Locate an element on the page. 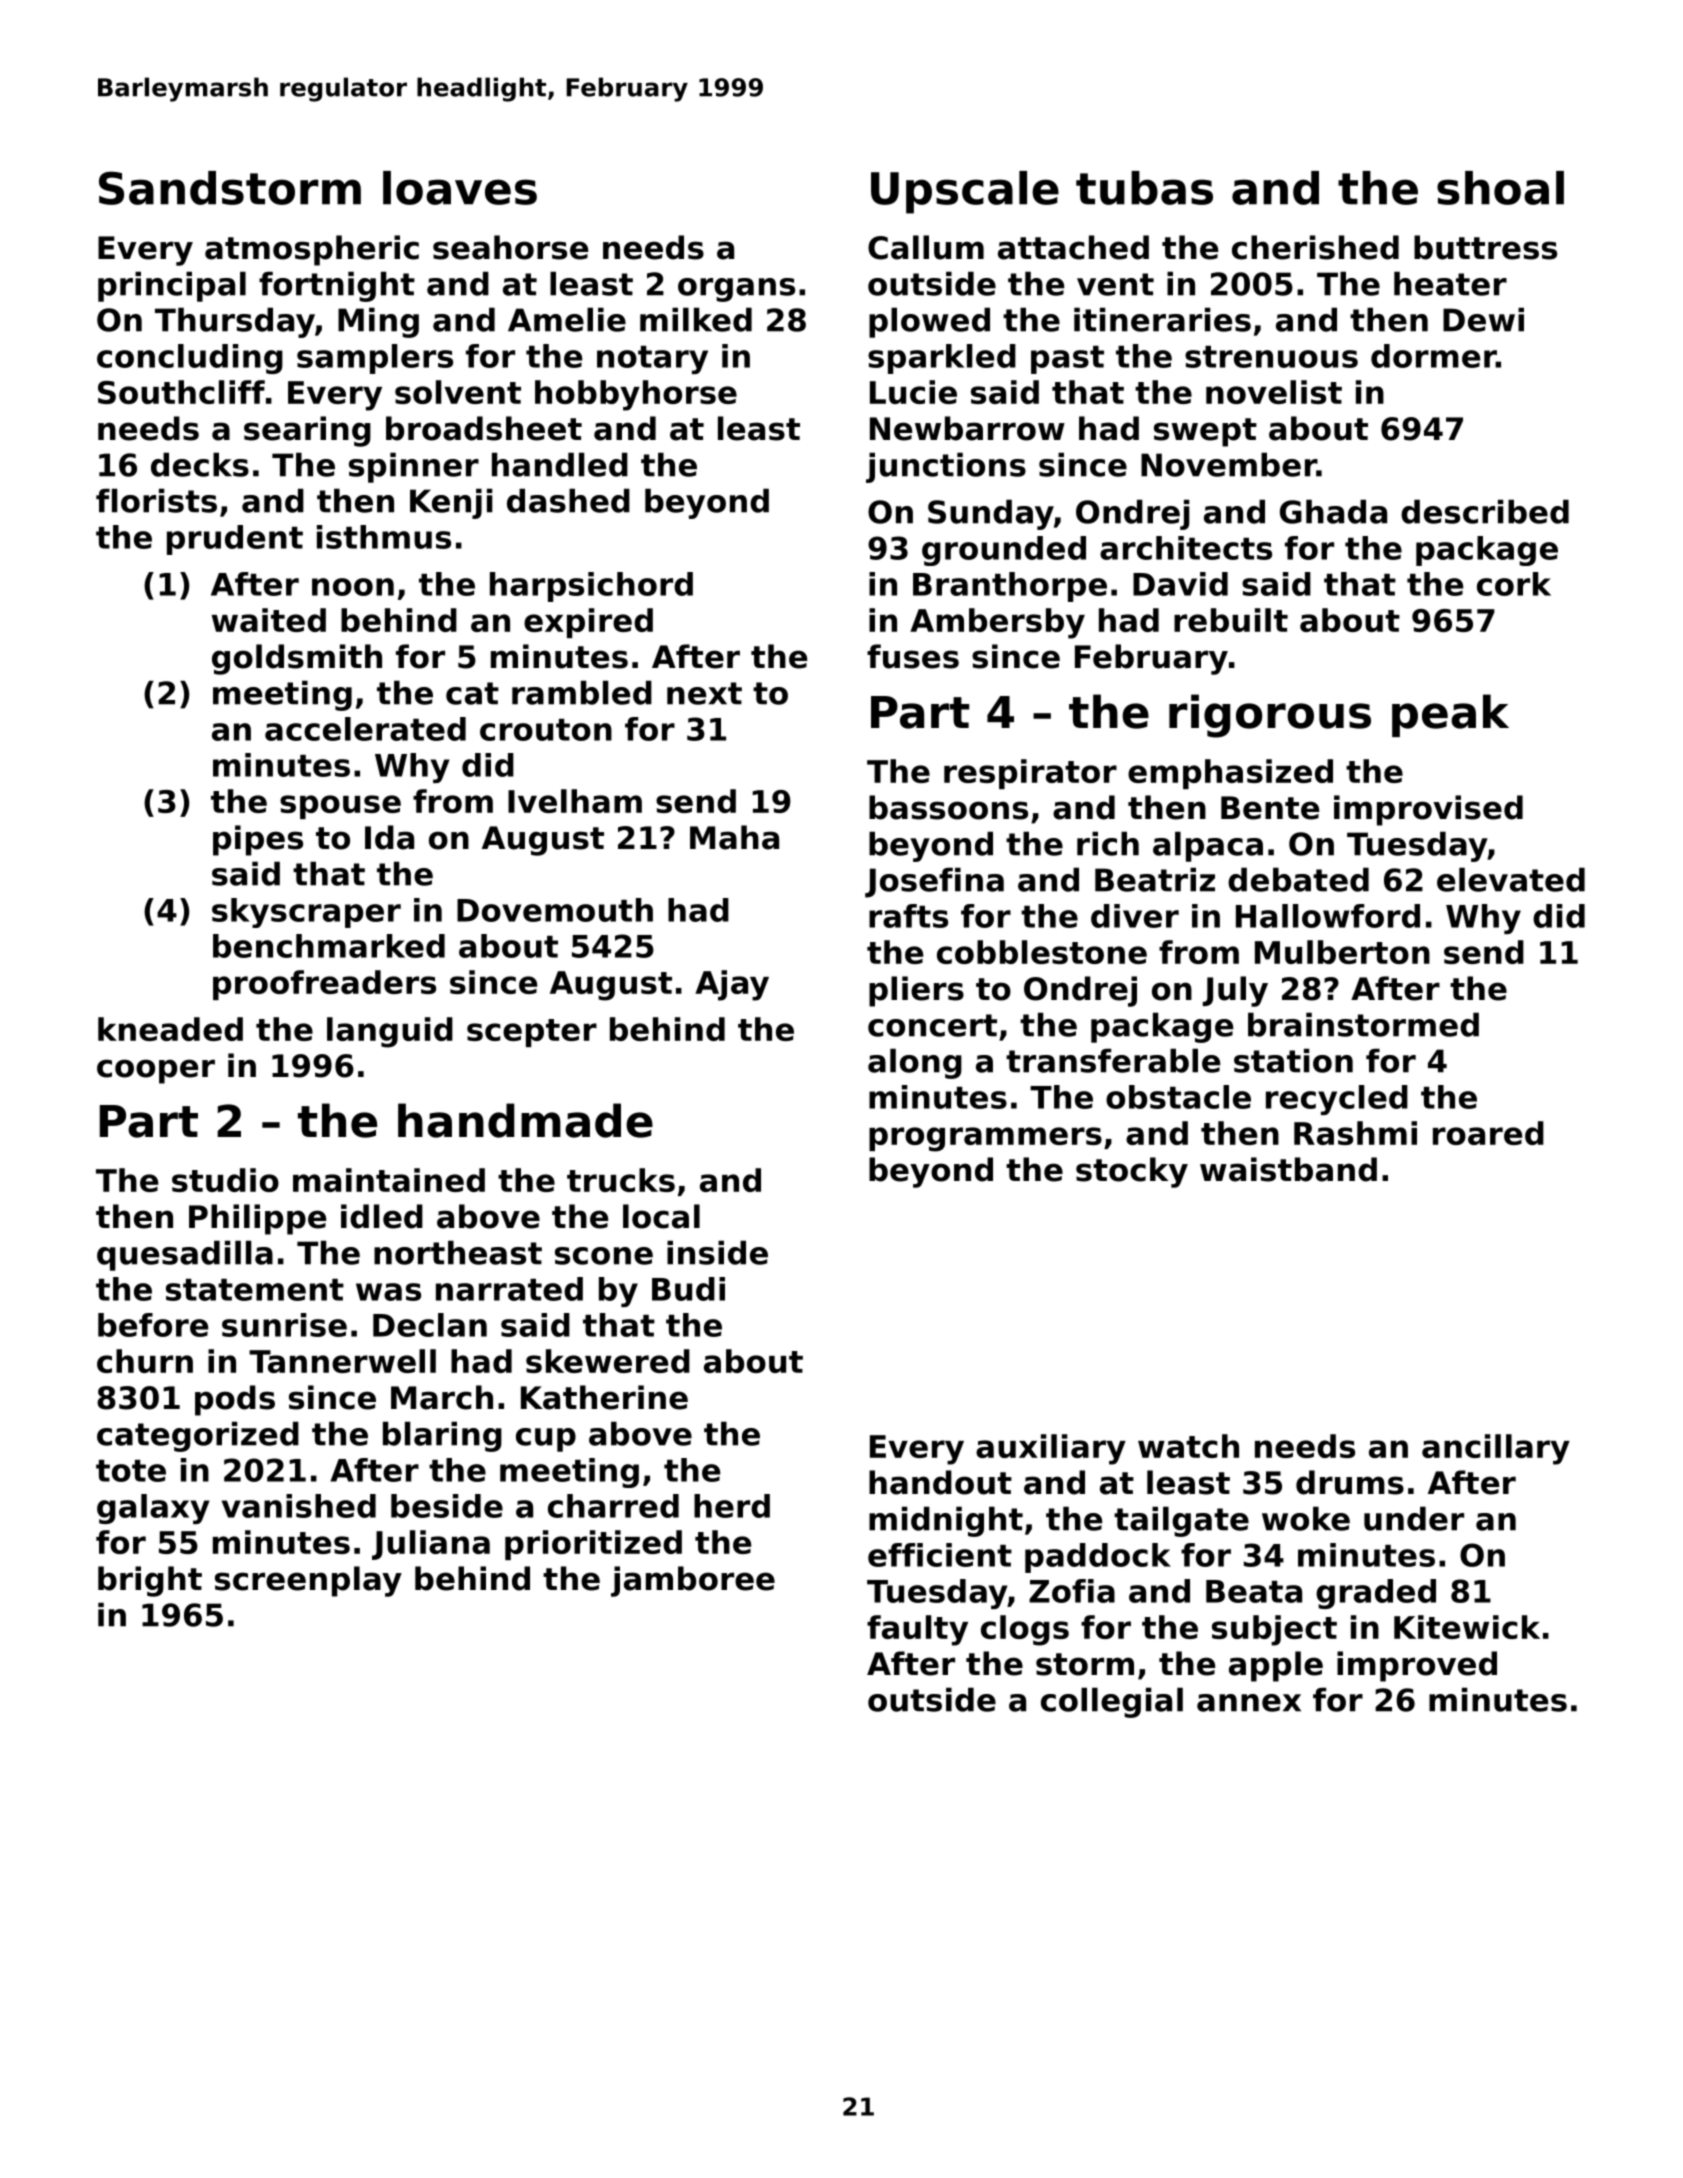 The height and width of the document is (2178, 1683). noon is located at coordinates (353, 587).
